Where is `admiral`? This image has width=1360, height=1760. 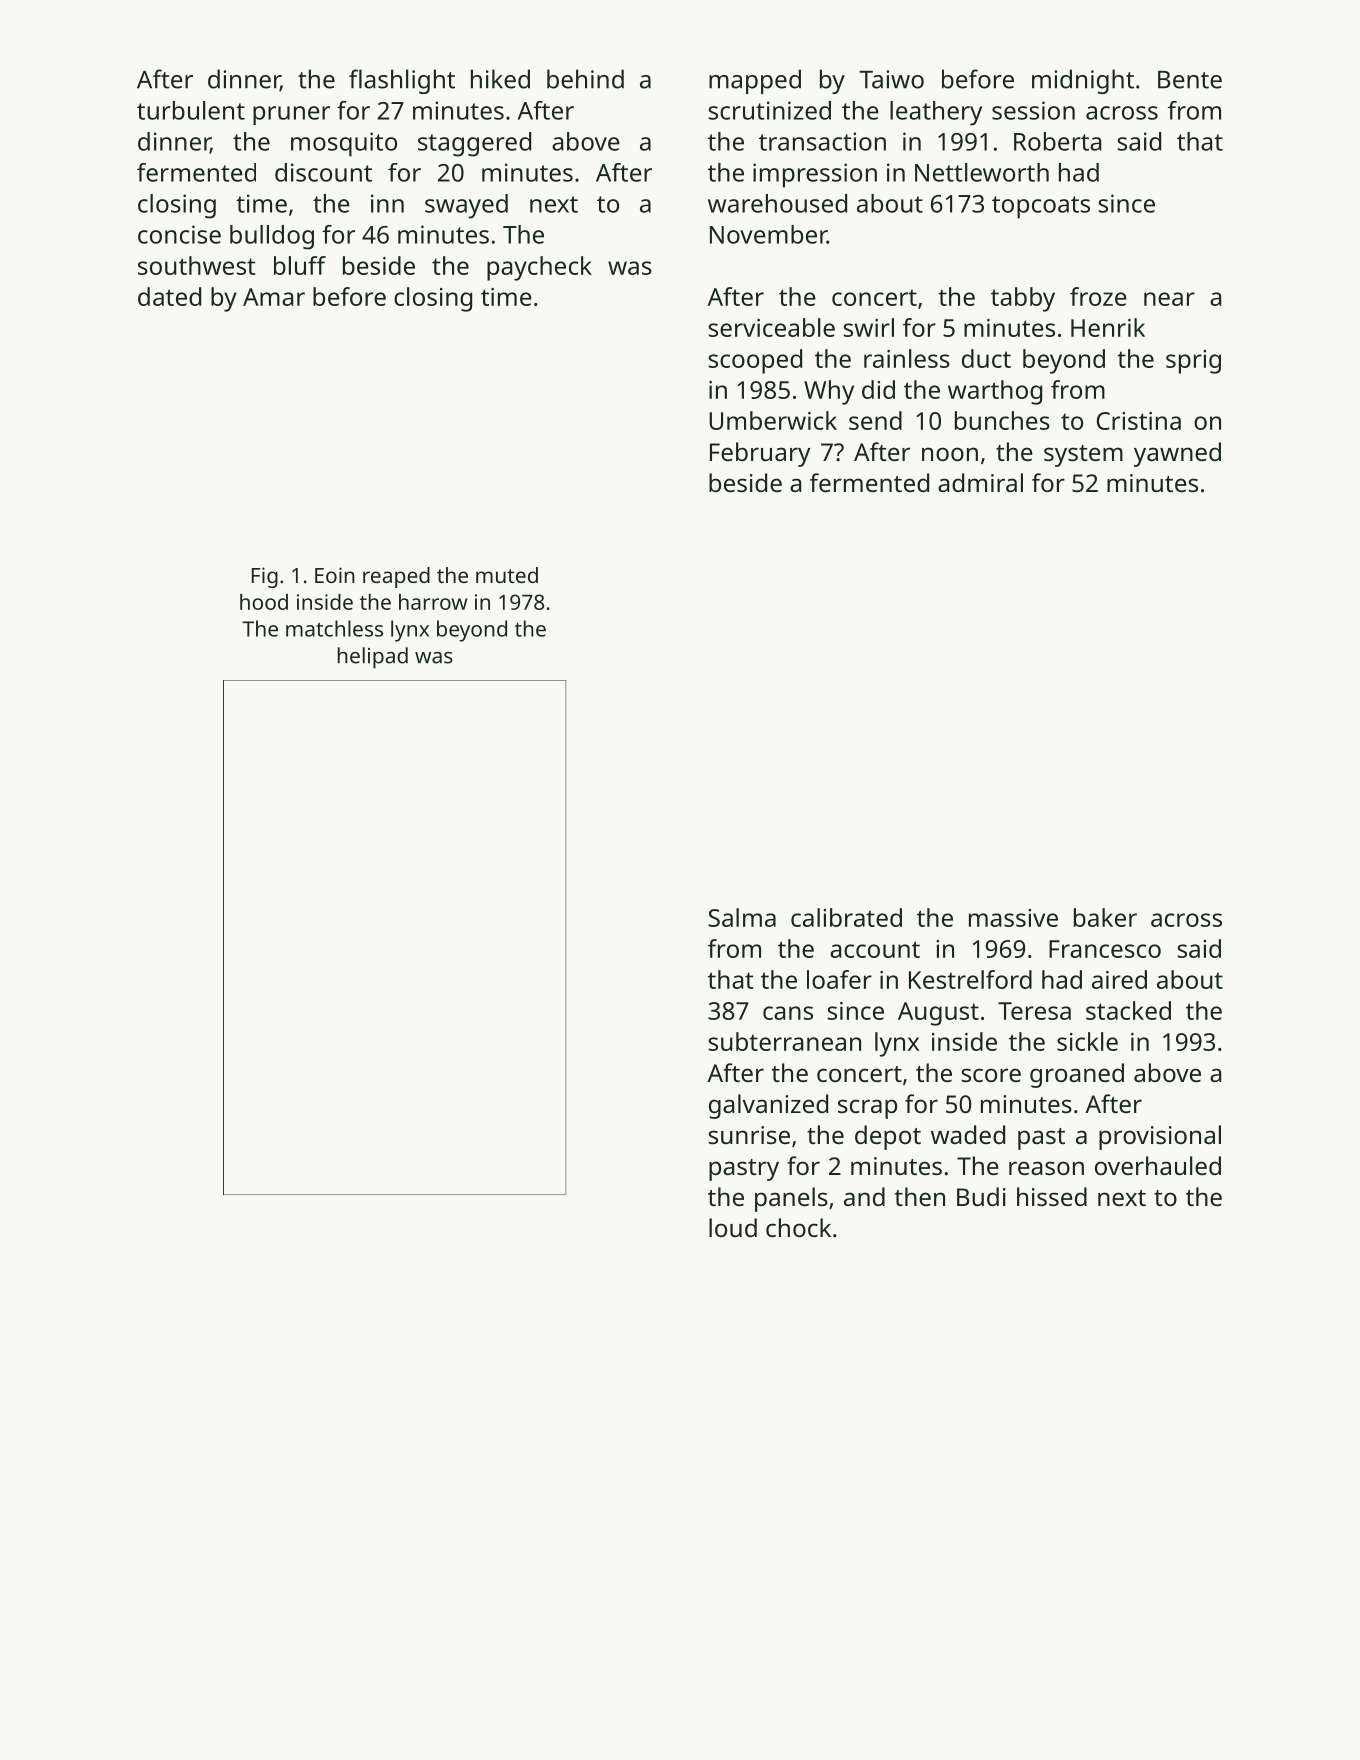 admiral is located at coordinates (980, 482).
